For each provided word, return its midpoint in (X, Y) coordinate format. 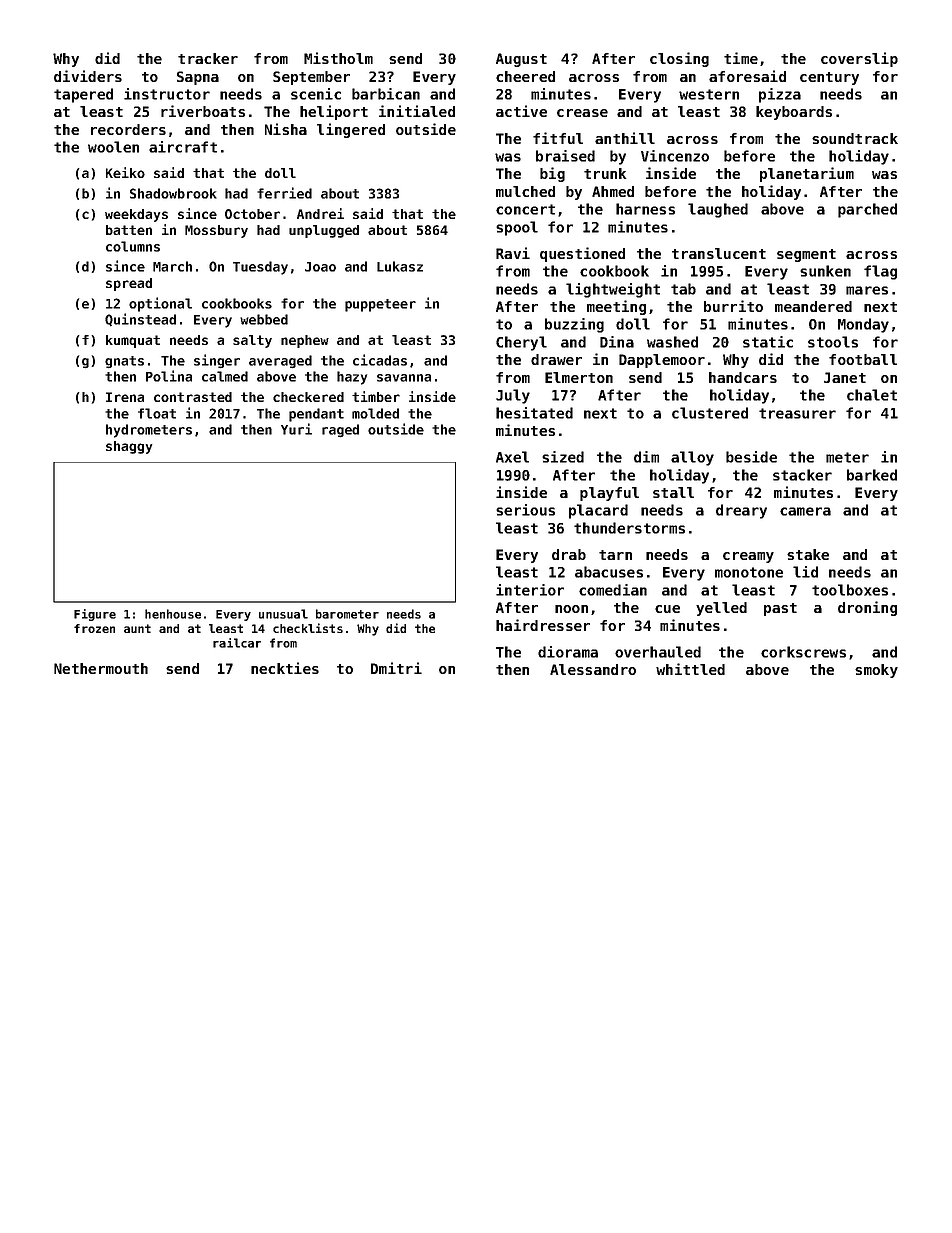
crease (582, 113)
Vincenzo (675, 156)
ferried (284, 193)
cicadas (380, 360)
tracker (208, 58)
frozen (94, 628)
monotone (749, 572)
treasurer (797, 413)
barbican (386, 94)
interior (530, 590)
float (157, 413)
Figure (95, 615)
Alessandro (593, 669)
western (709, 94)
